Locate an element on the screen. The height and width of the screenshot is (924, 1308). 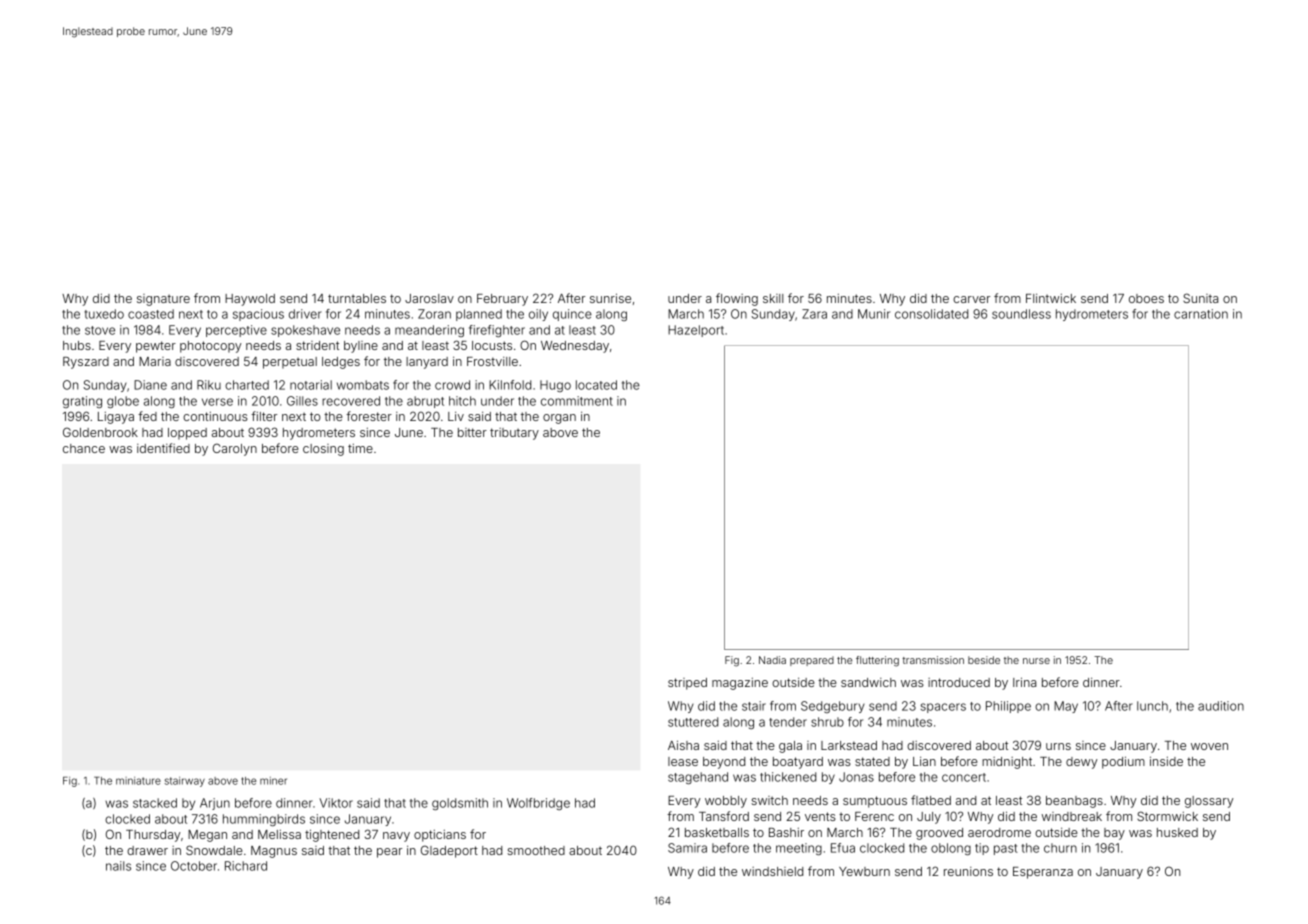
Esperanza is located at coordinates (1043, 873).
